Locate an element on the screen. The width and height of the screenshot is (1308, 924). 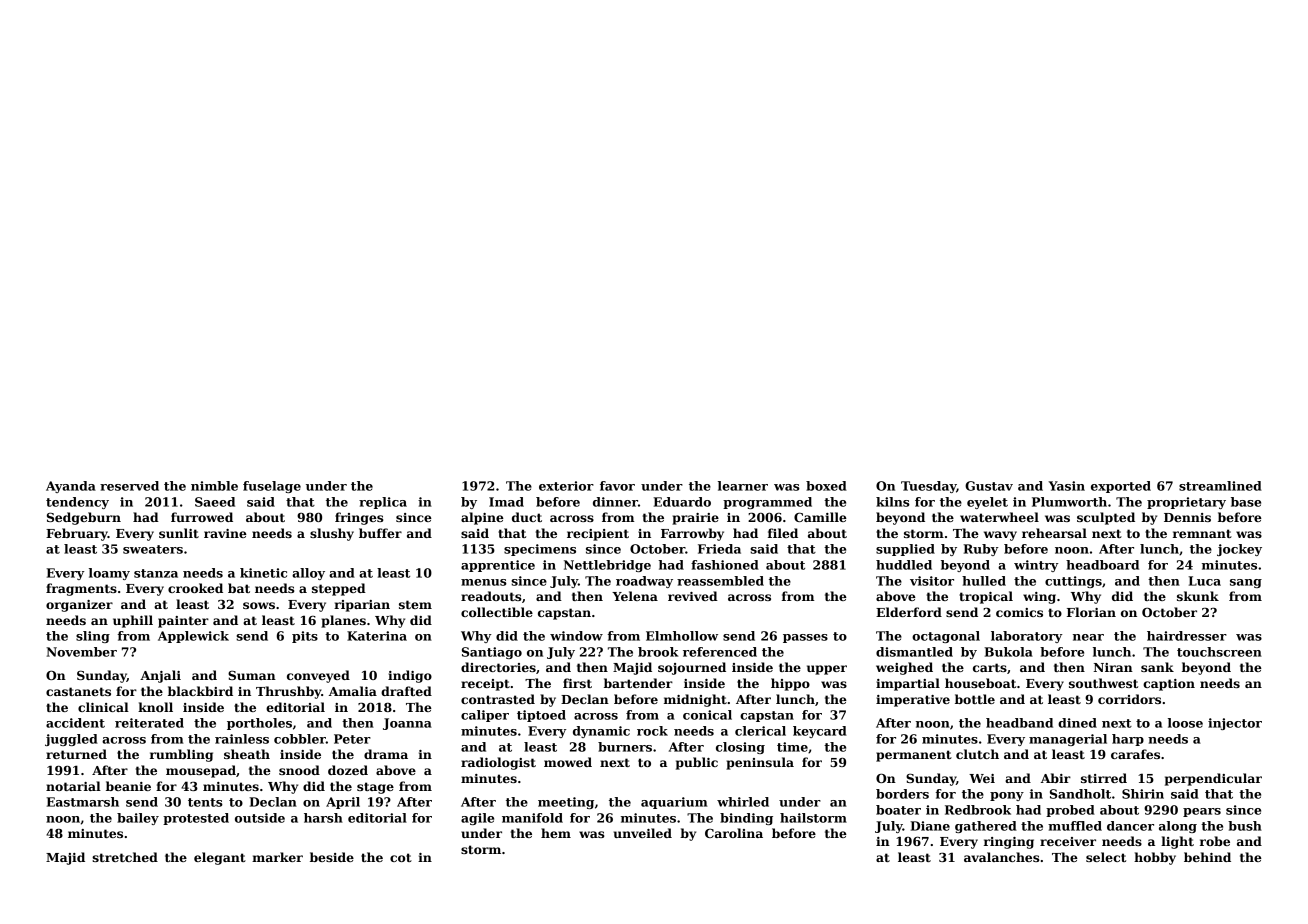
bailey is located at coordinates (138, 819).
